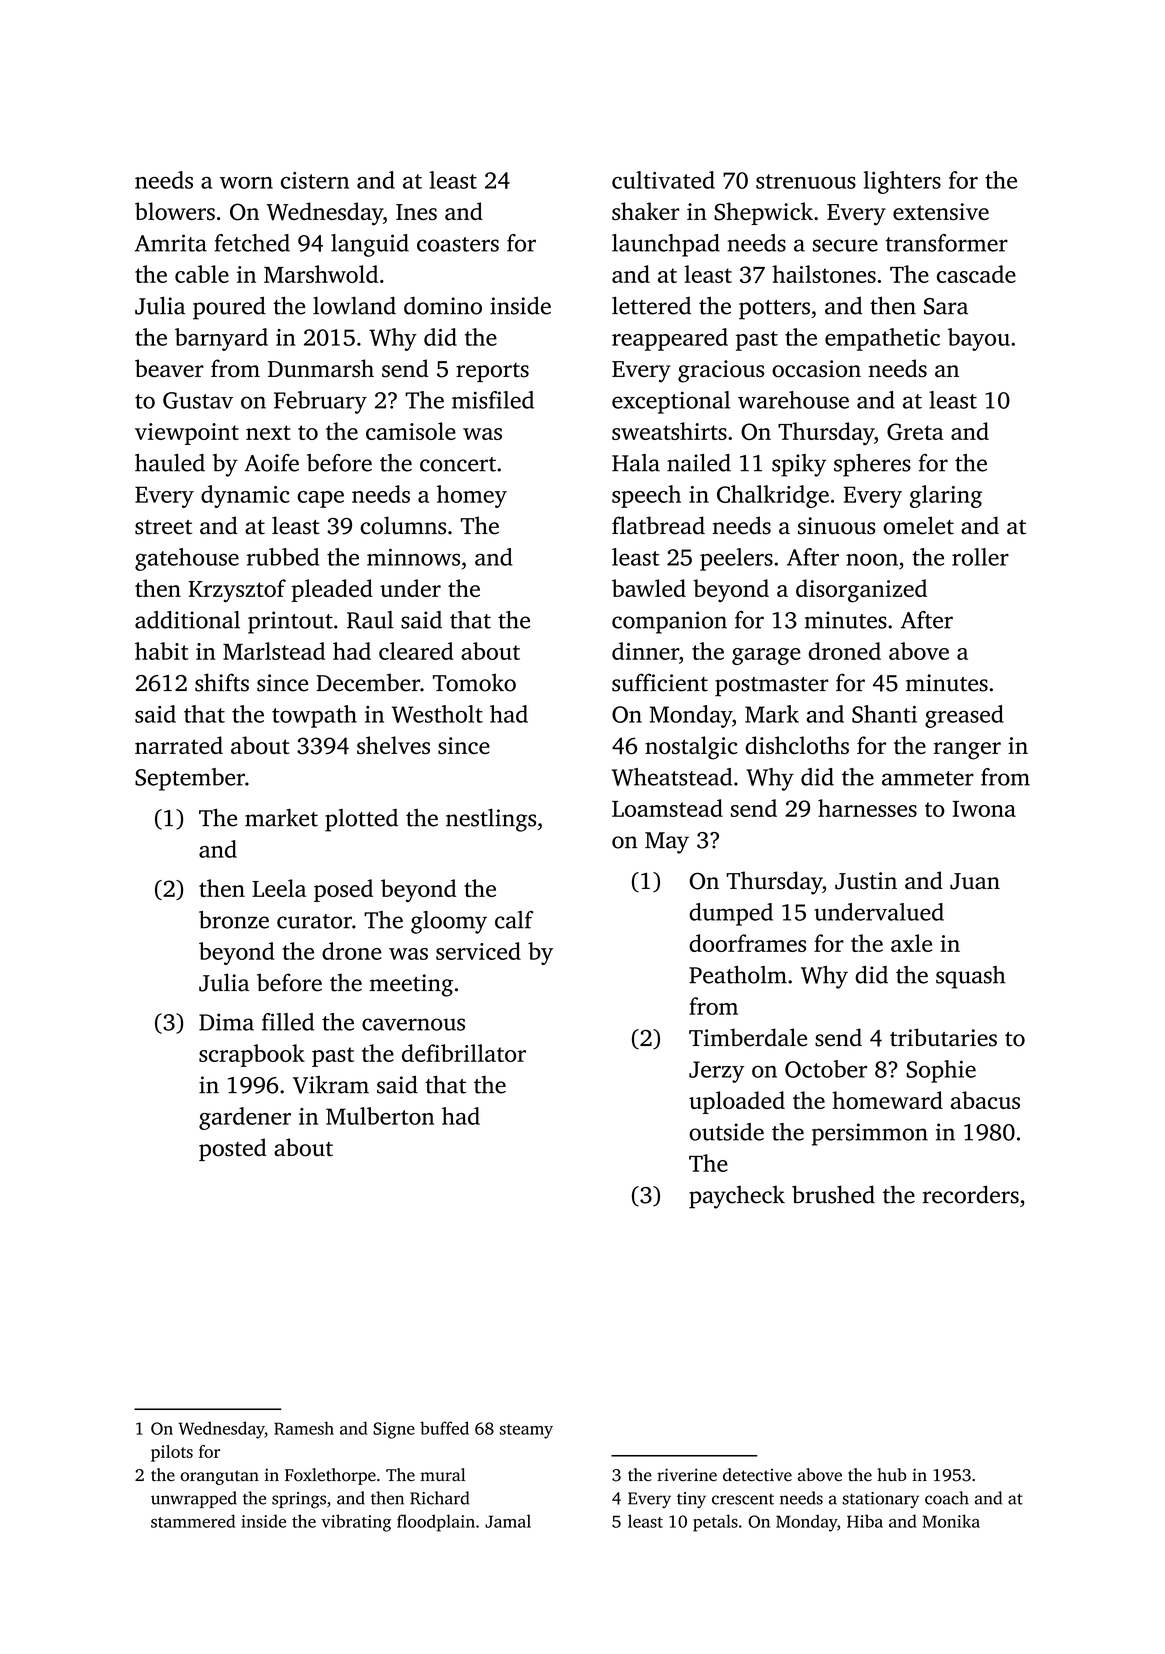  Describe the element at coordinates (870, 1134) in the image. I see `persimmon` at that location.
